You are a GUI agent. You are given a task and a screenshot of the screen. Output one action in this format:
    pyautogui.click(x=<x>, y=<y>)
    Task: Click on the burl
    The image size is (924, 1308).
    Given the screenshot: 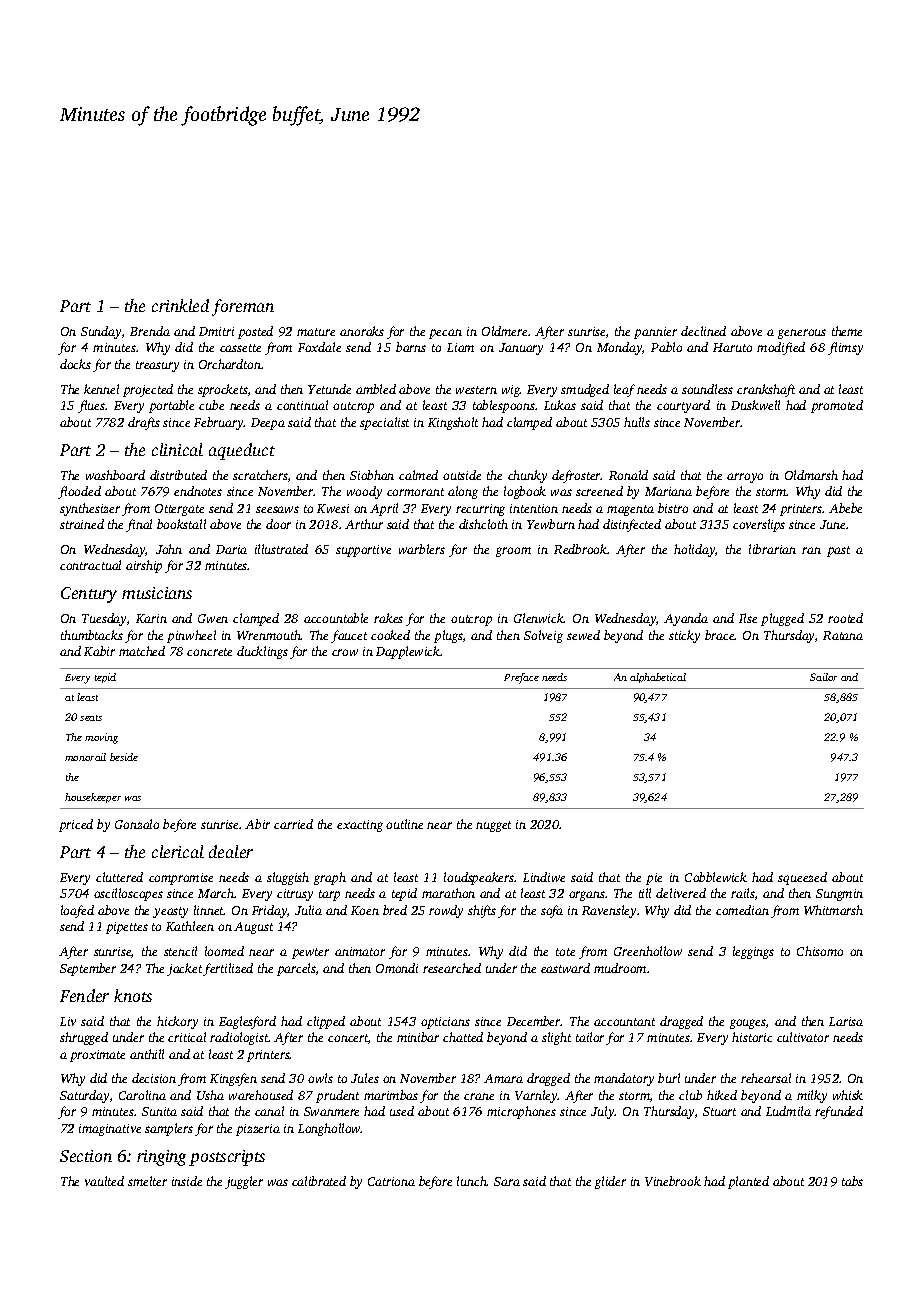 What is the action you would take?
    pyautogui.click(x=669, y=1078)
